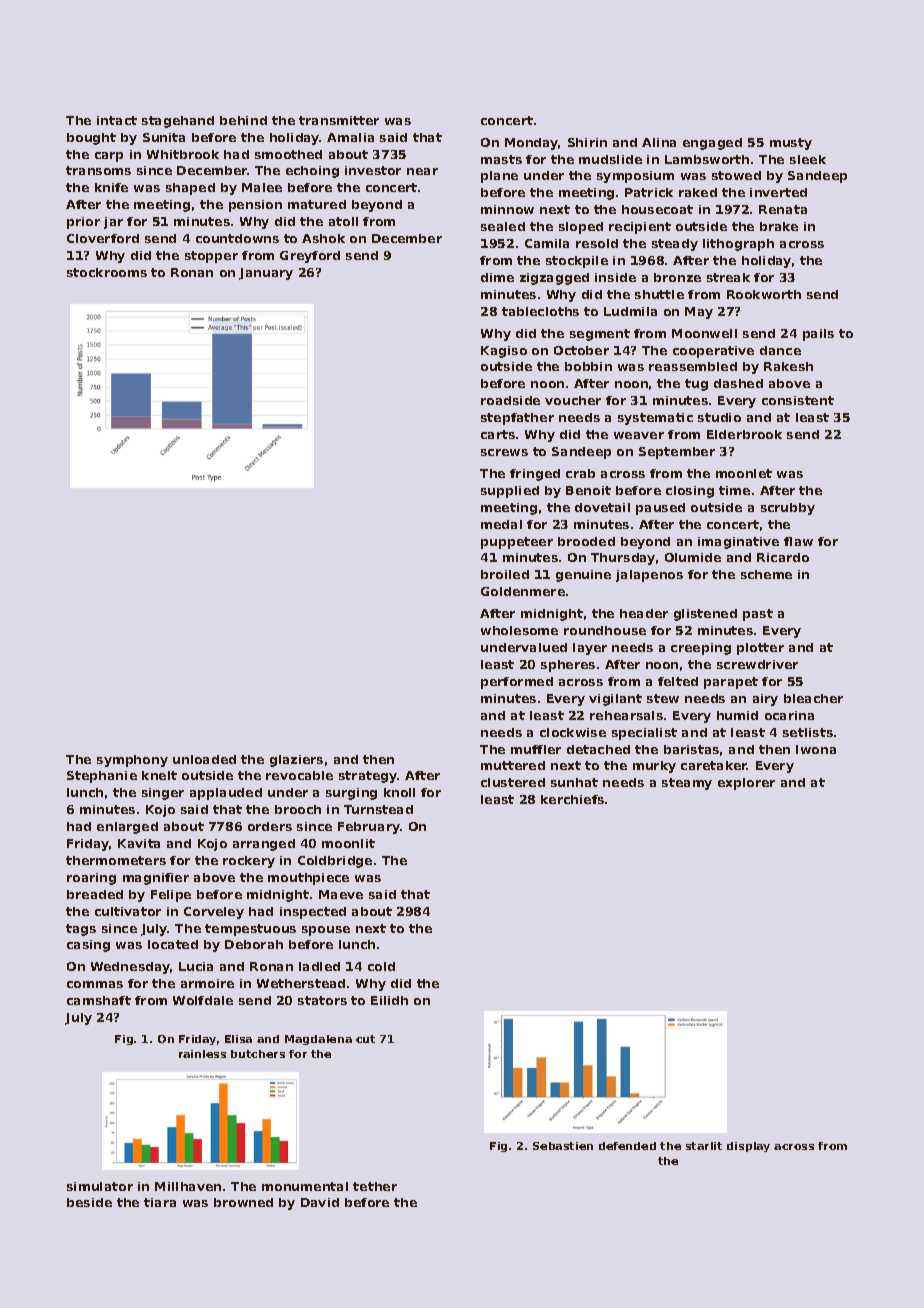 This image has height=1308, width=924. What do you see at coordinates (243, 1202) in the image?
I see `browned` at bounding box center [243, 1202].
